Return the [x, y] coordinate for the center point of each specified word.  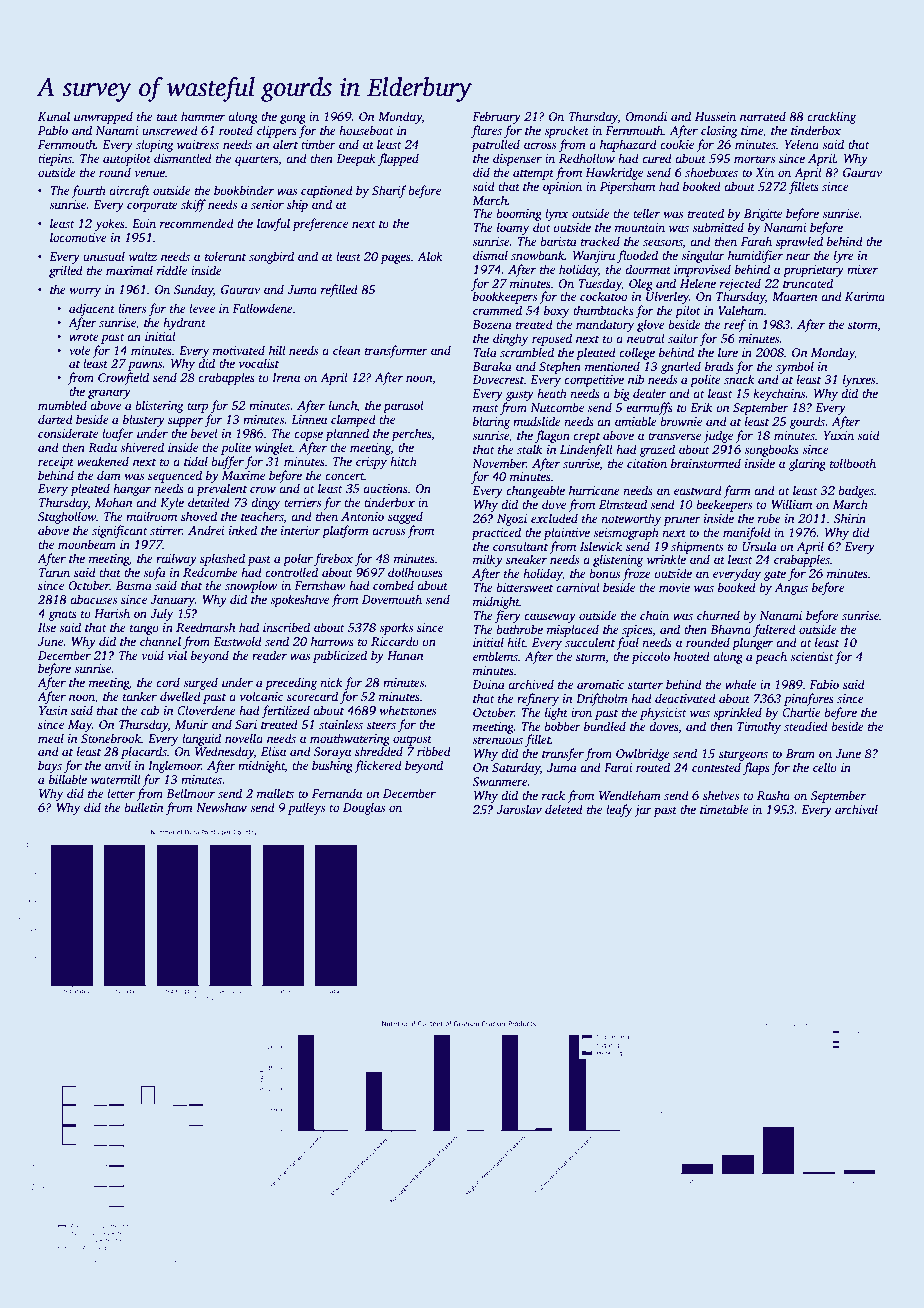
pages [395, 259]
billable [68, 779]
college [637, 353]
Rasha [773, 795]
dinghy [510, 339]
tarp [197, 407]
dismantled [183, 158]
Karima [865, 296]
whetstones [407, 710]
